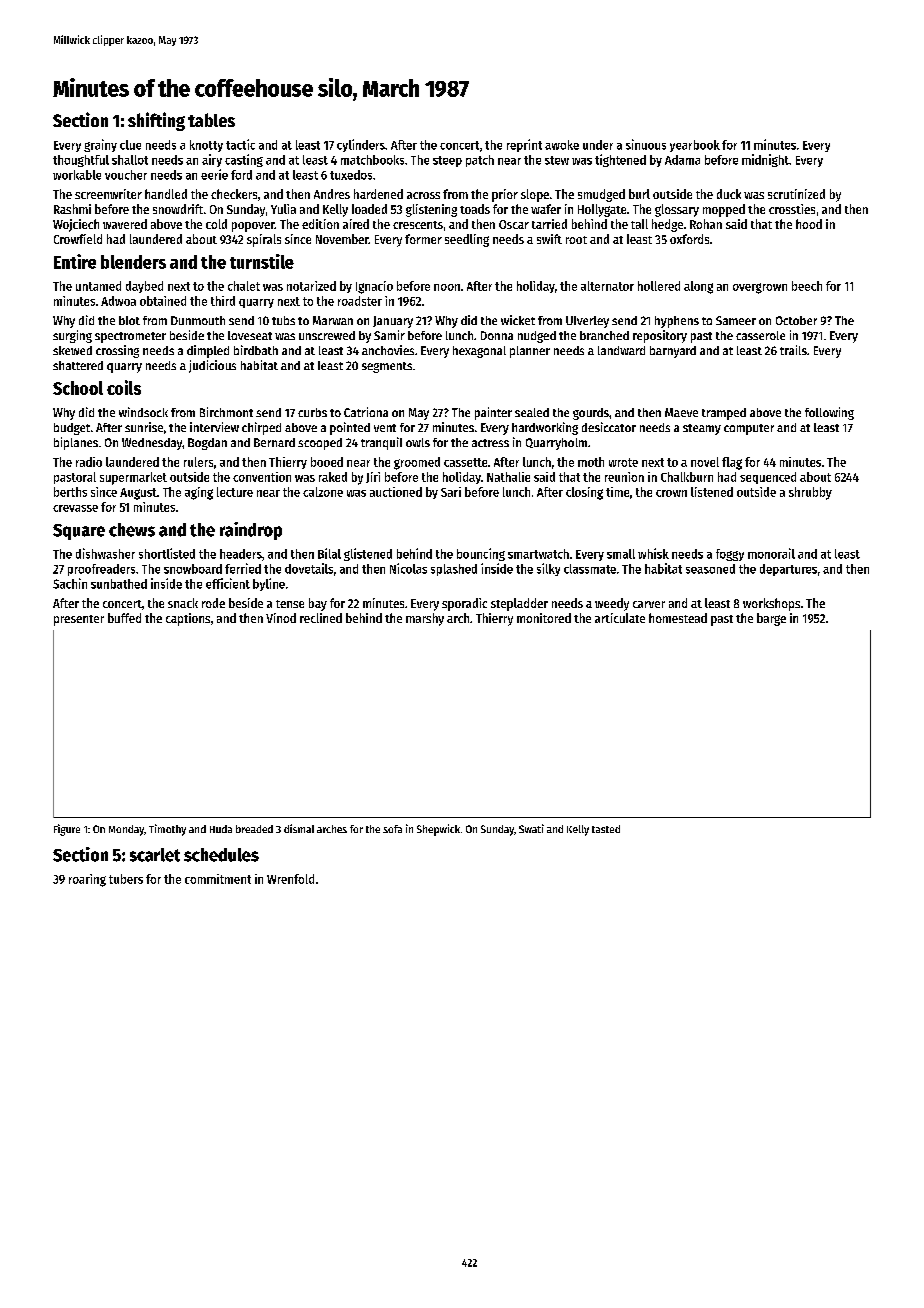 This image has height=1308, width=924. I want to click on reprint, so click(524, 145).
